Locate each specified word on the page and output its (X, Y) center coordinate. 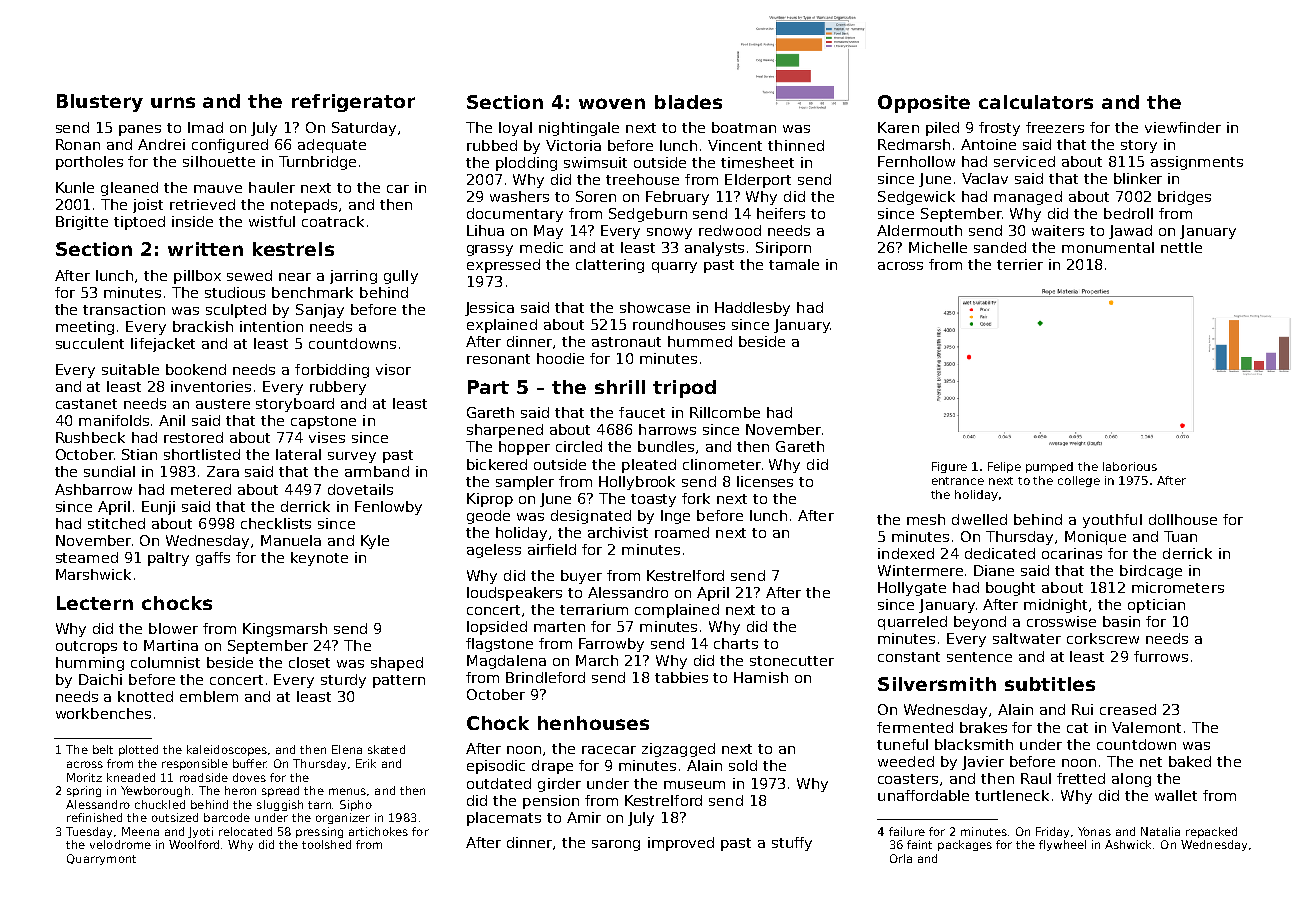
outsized (175, 817)
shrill (620, 387)
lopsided (497, 628)
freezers (1055, 127)
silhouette (219, 161)
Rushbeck (90, 437)
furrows (1161, 656)
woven (612, 103)
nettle (1181, 247)
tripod (684, 389)
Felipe (1004, 467)
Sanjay (320, 311)
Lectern (95, 603)
